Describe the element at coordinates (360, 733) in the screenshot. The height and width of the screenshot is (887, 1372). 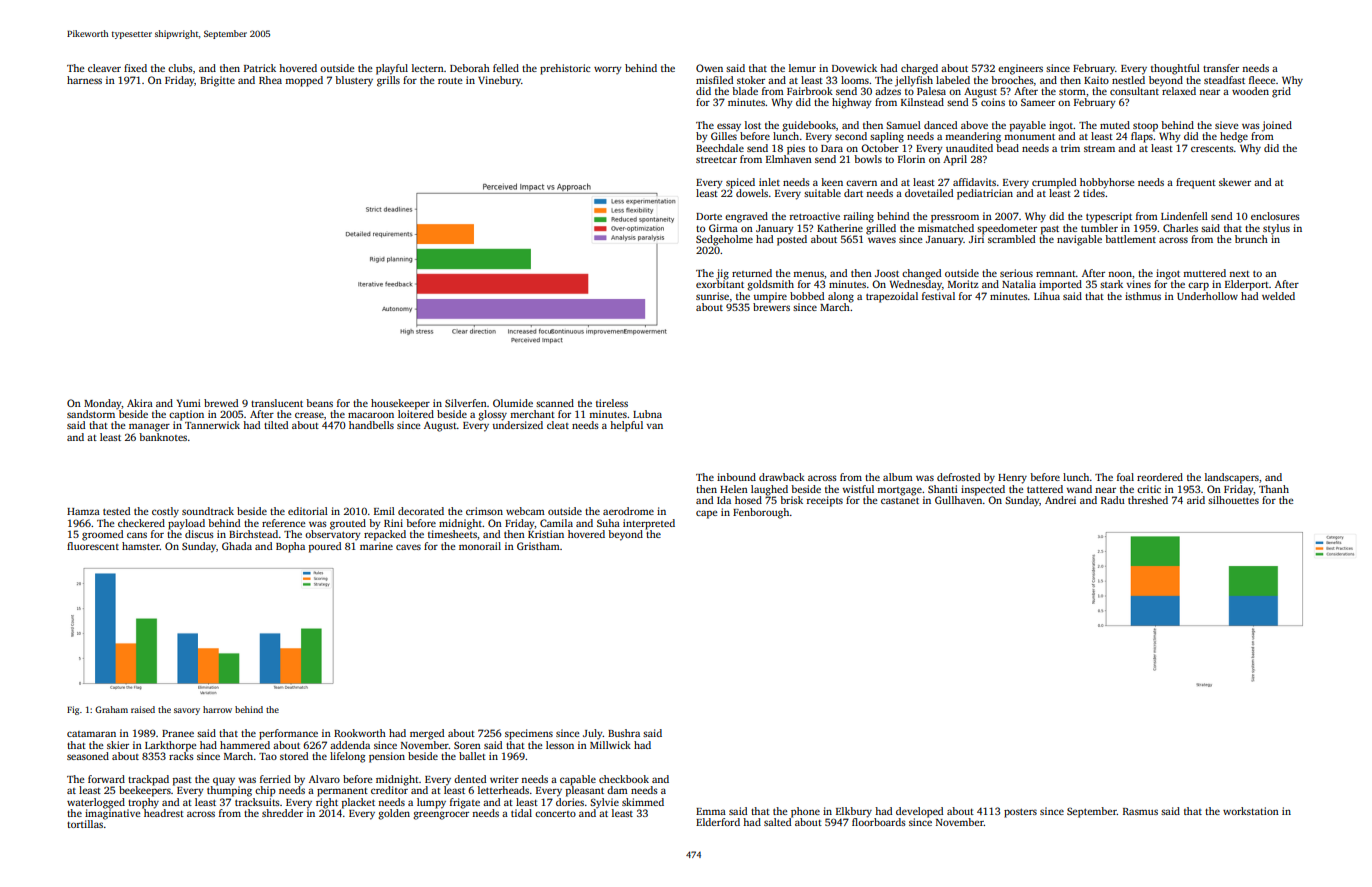
I see `Rookworth` at that location.
